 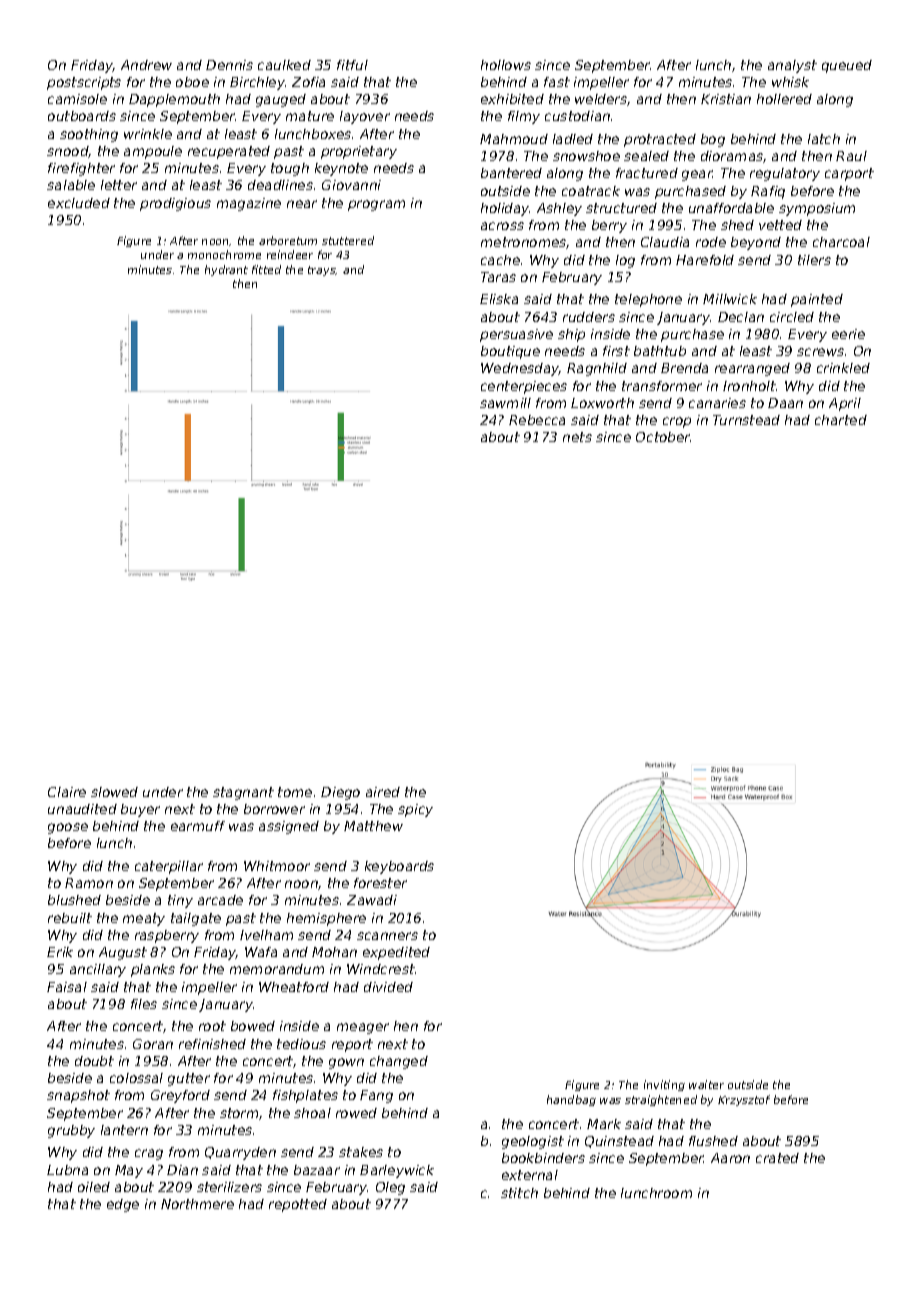 What do you see at coordinates (792, 66) in the image?
I see `analyst` at bounding box center [792, 66].
